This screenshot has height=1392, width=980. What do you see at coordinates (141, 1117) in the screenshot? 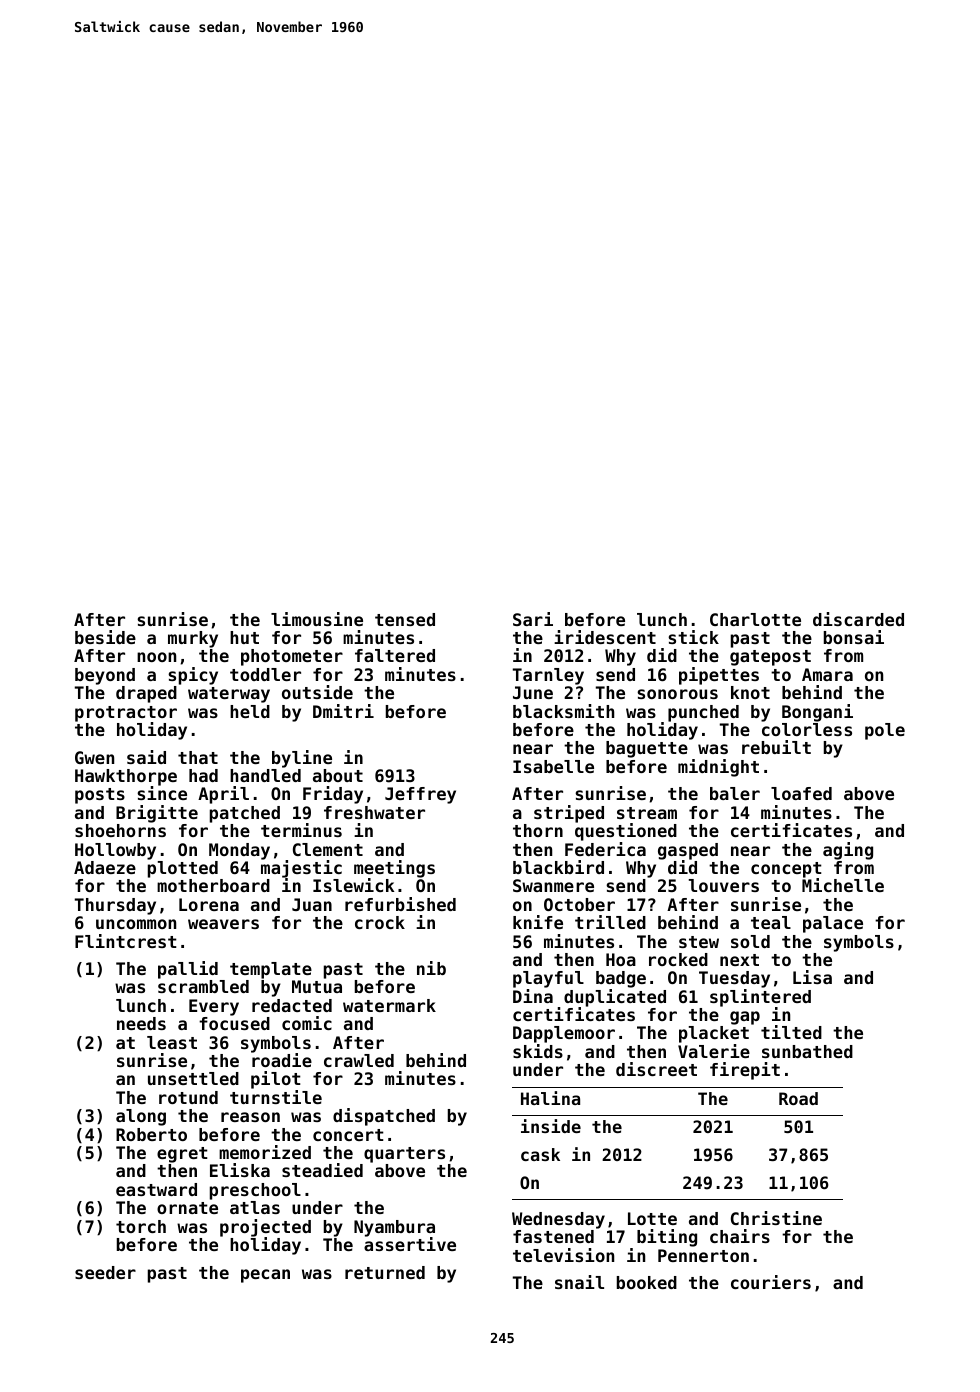
I see `along` at bounding box center [141, 1117].
